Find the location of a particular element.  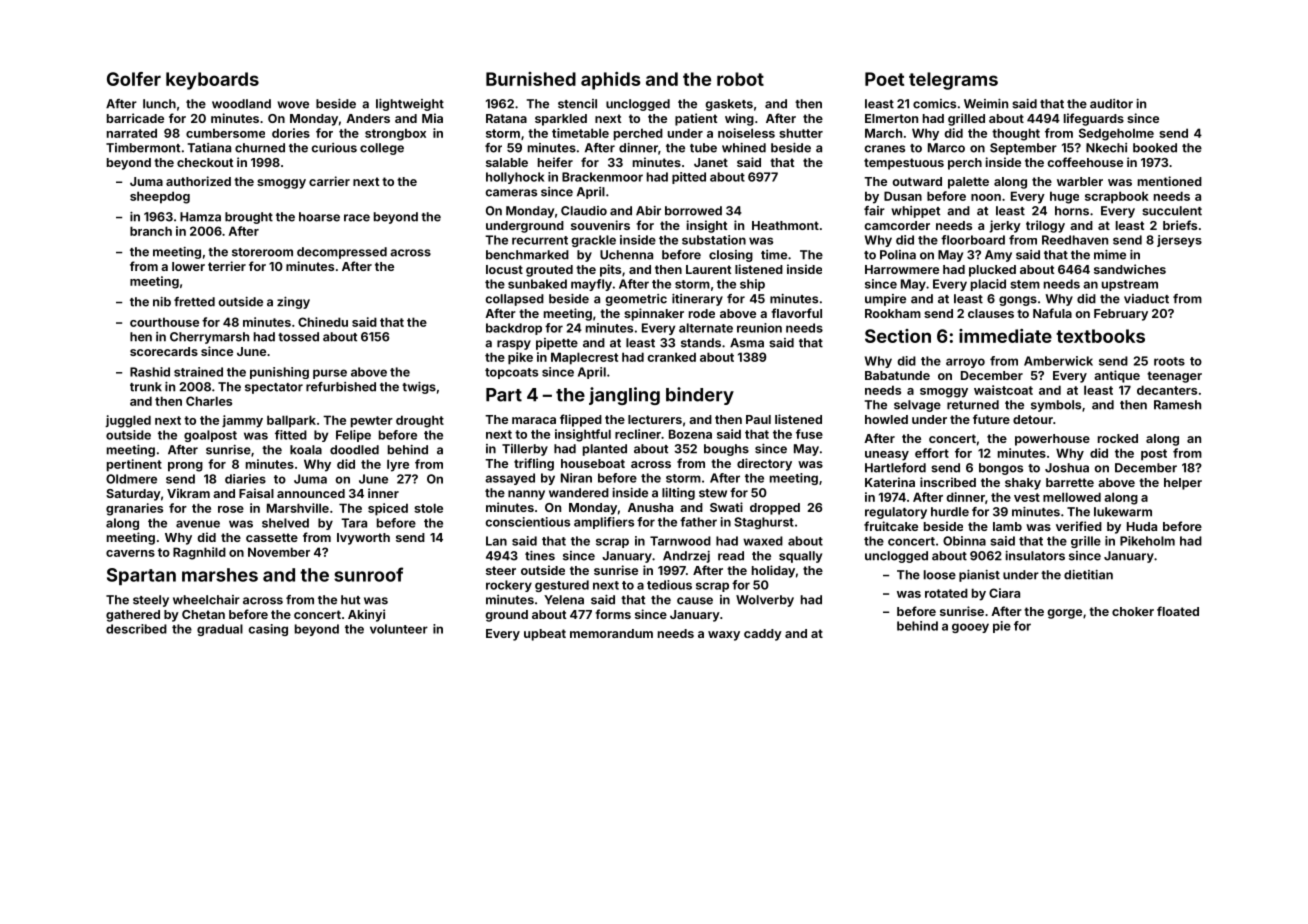

volunteer is located at coordinates (399, 629).
